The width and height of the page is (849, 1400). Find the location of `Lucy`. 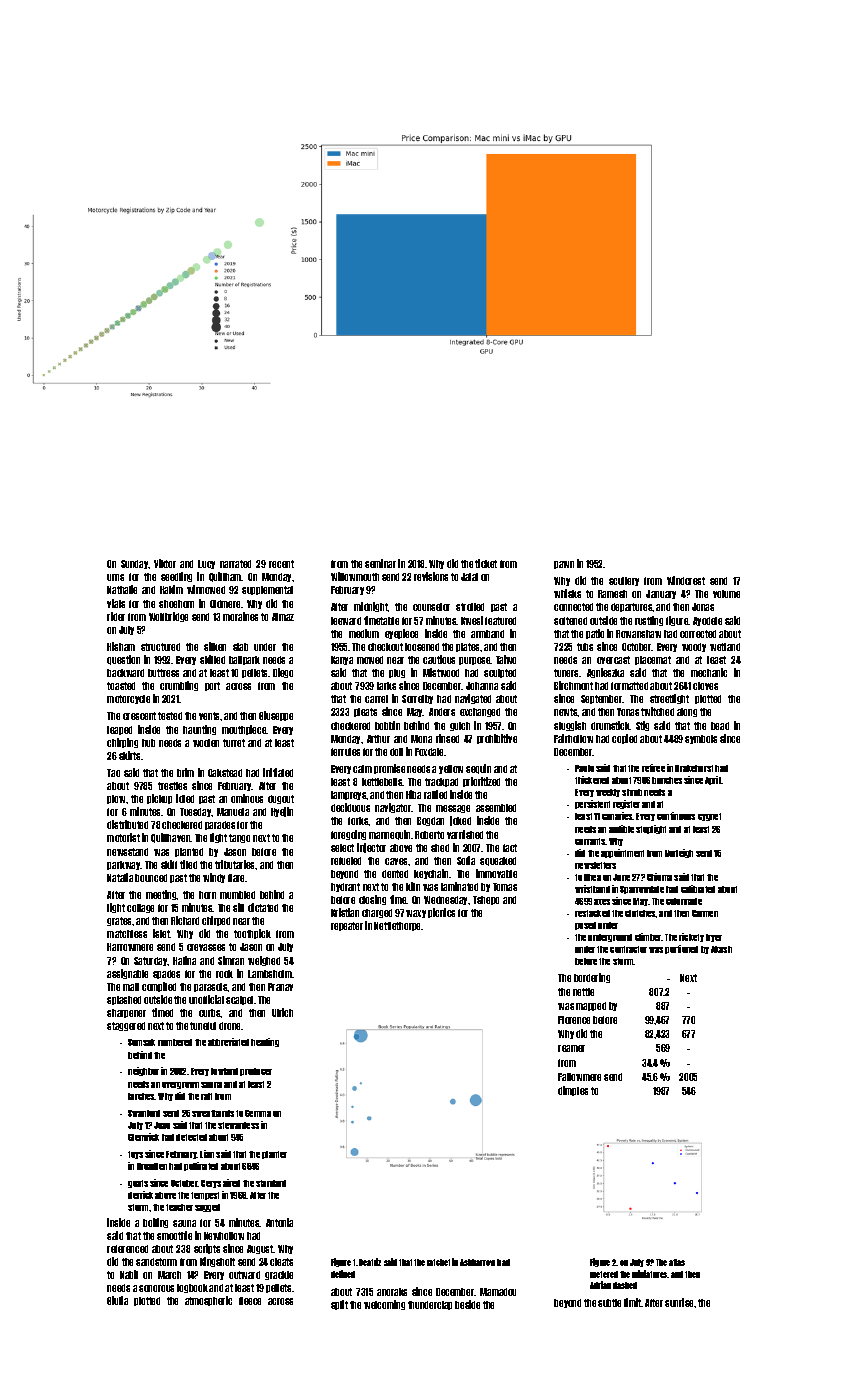

Lucy is located at coordinates (206, 564).
